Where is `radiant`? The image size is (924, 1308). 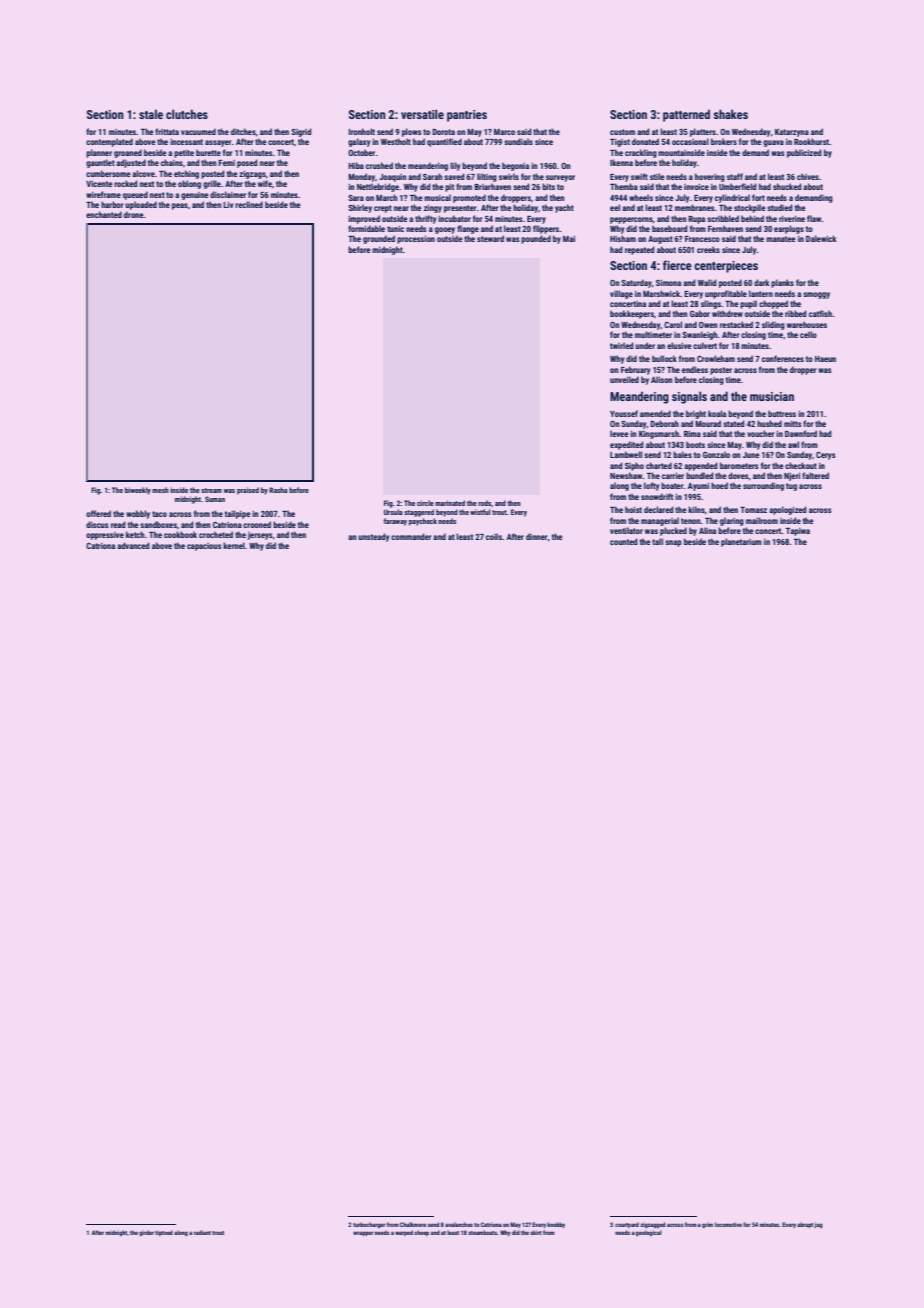
radiant is located at coordinates (202, 1232).
